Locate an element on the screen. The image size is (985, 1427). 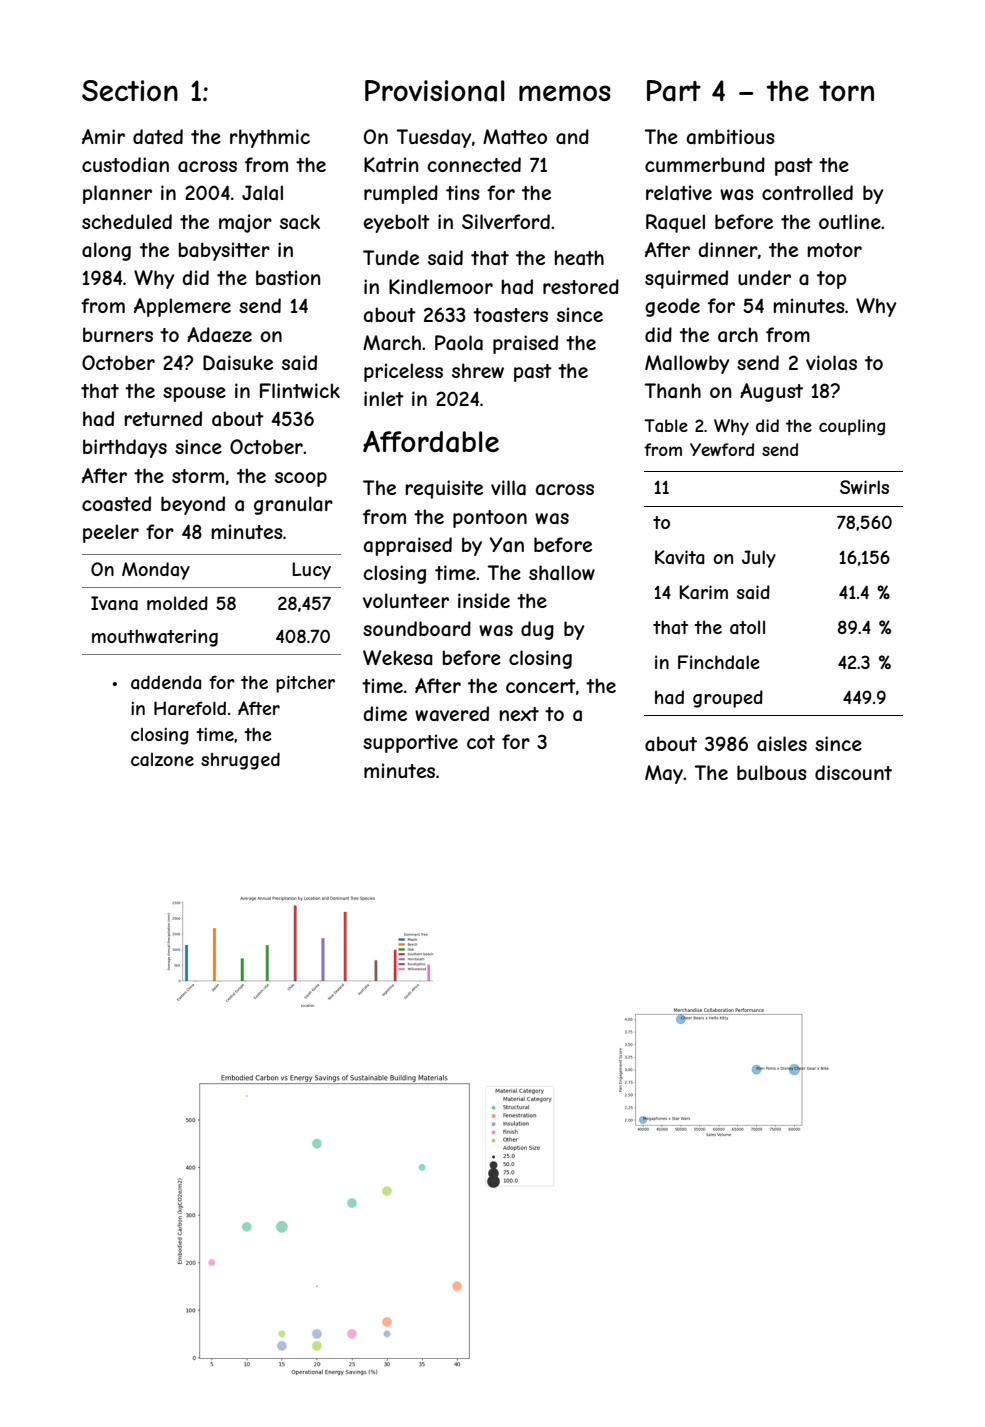
Yewford is located at coordinates (722, 449).
